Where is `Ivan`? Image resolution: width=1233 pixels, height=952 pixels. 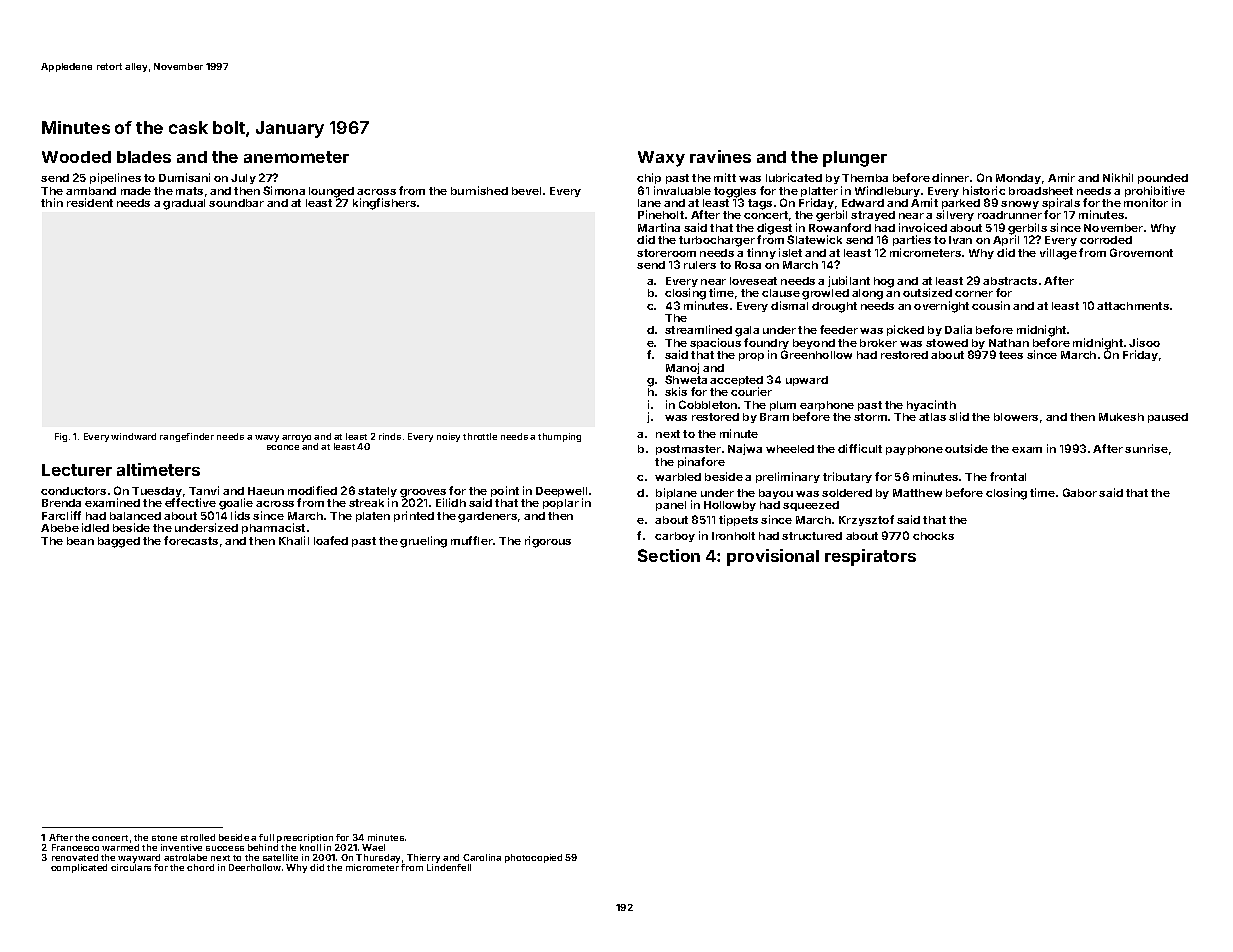 Ivan is located at coordinates (960, 240).
